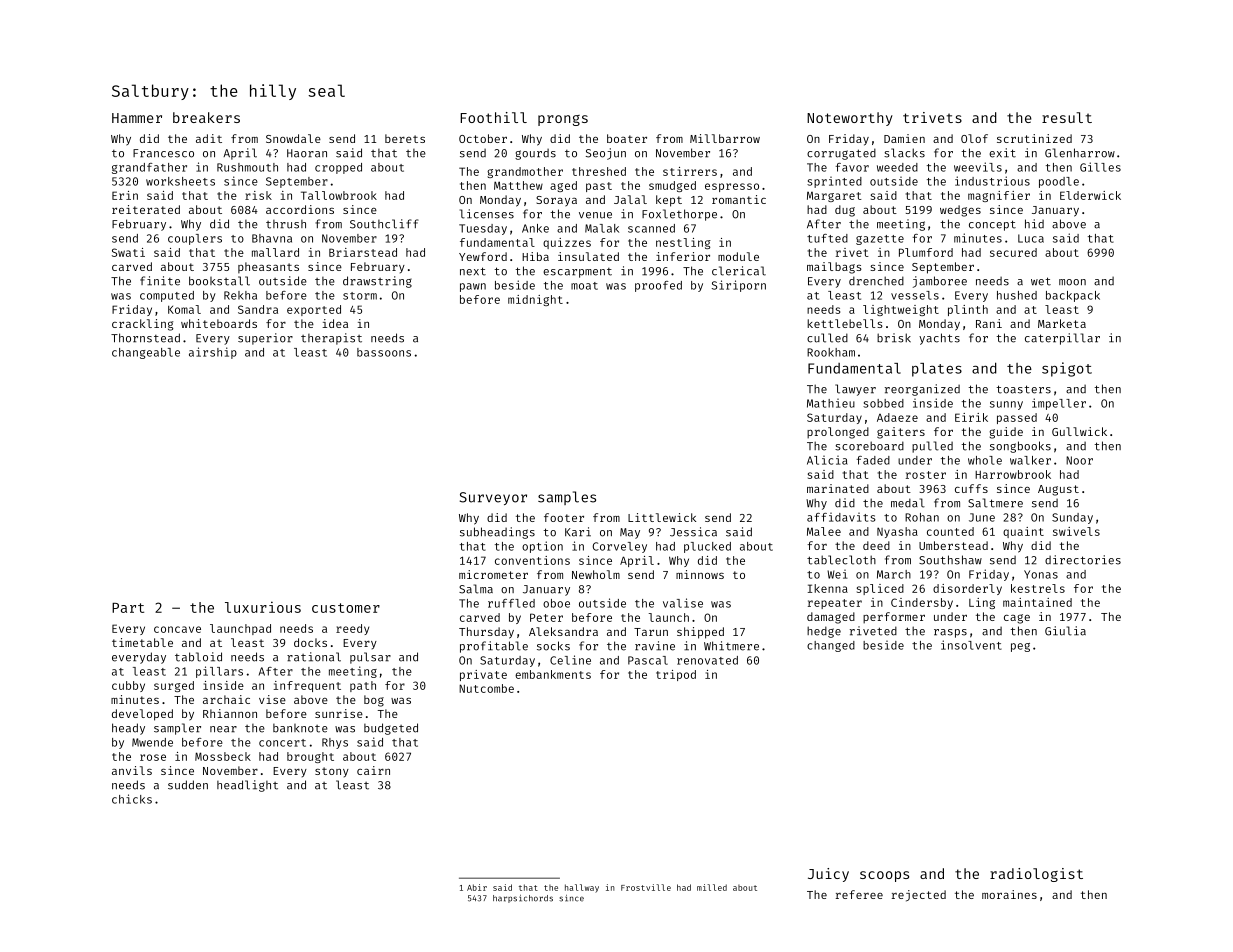  Describe the element at coordinates (268, 268) in the page. I see `pheasants` at that location.
